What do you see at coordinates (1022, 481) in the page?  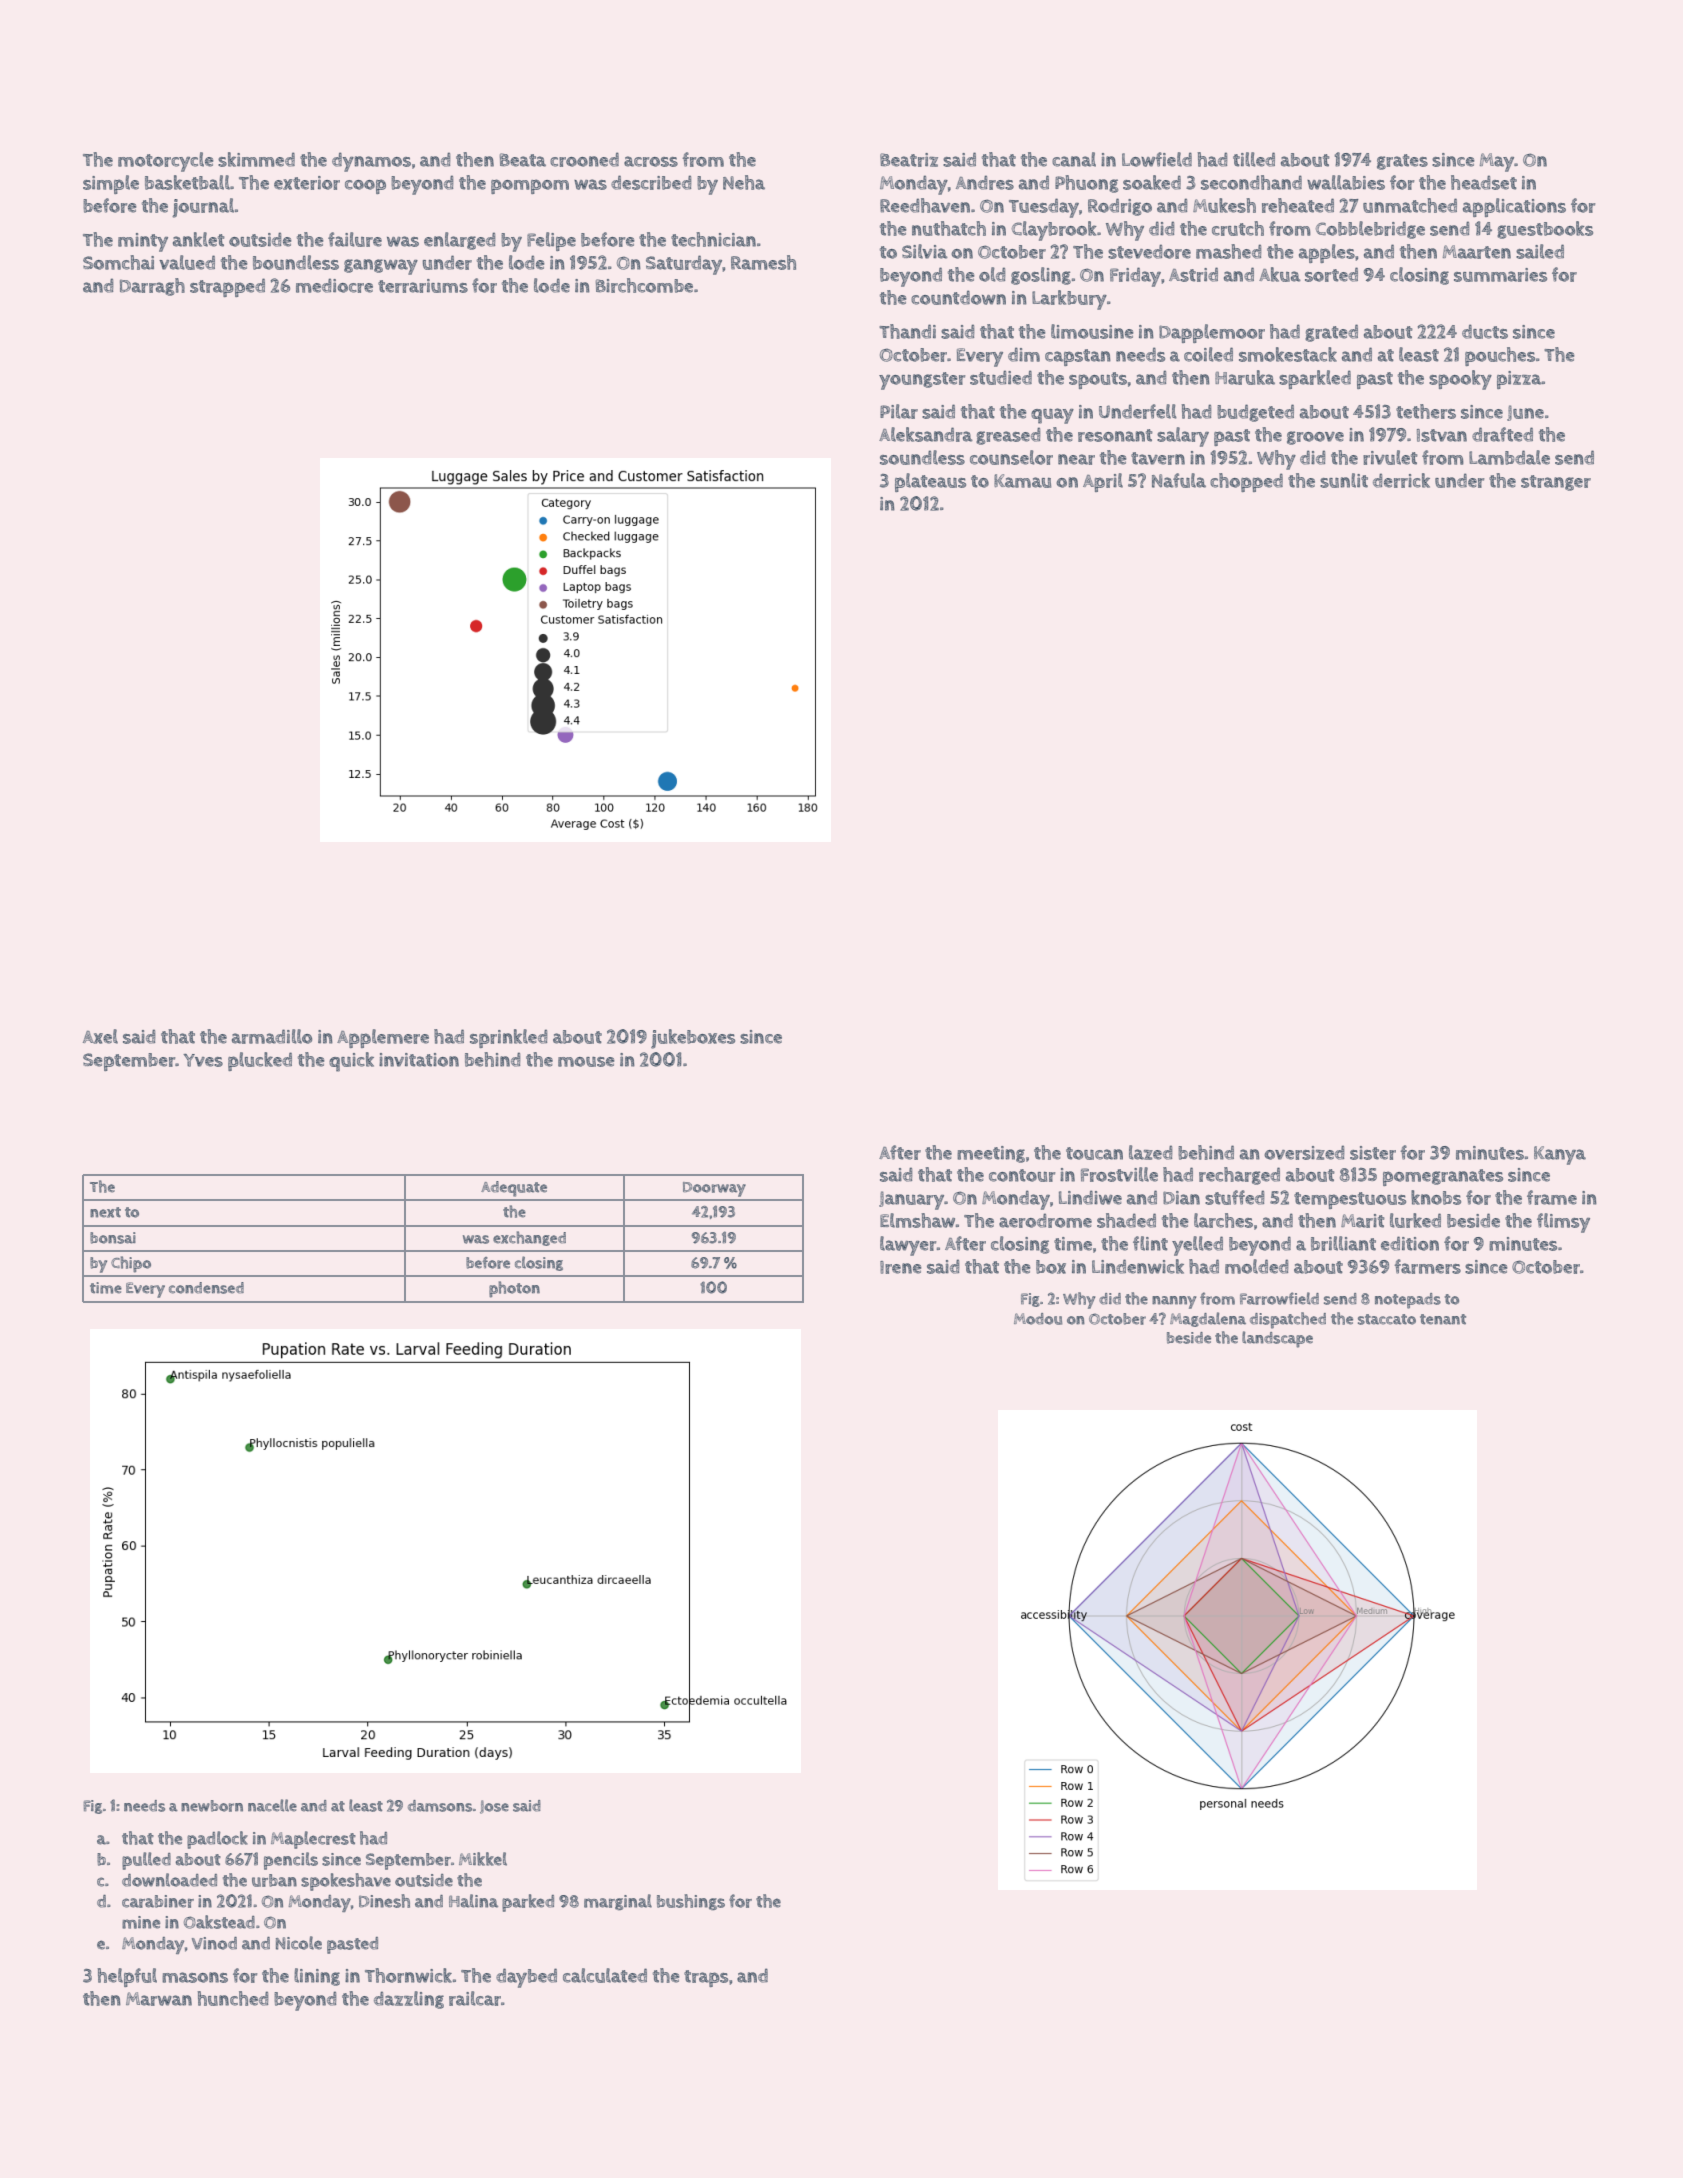 I see `Kamau` at bounding box center [1022, 481].
